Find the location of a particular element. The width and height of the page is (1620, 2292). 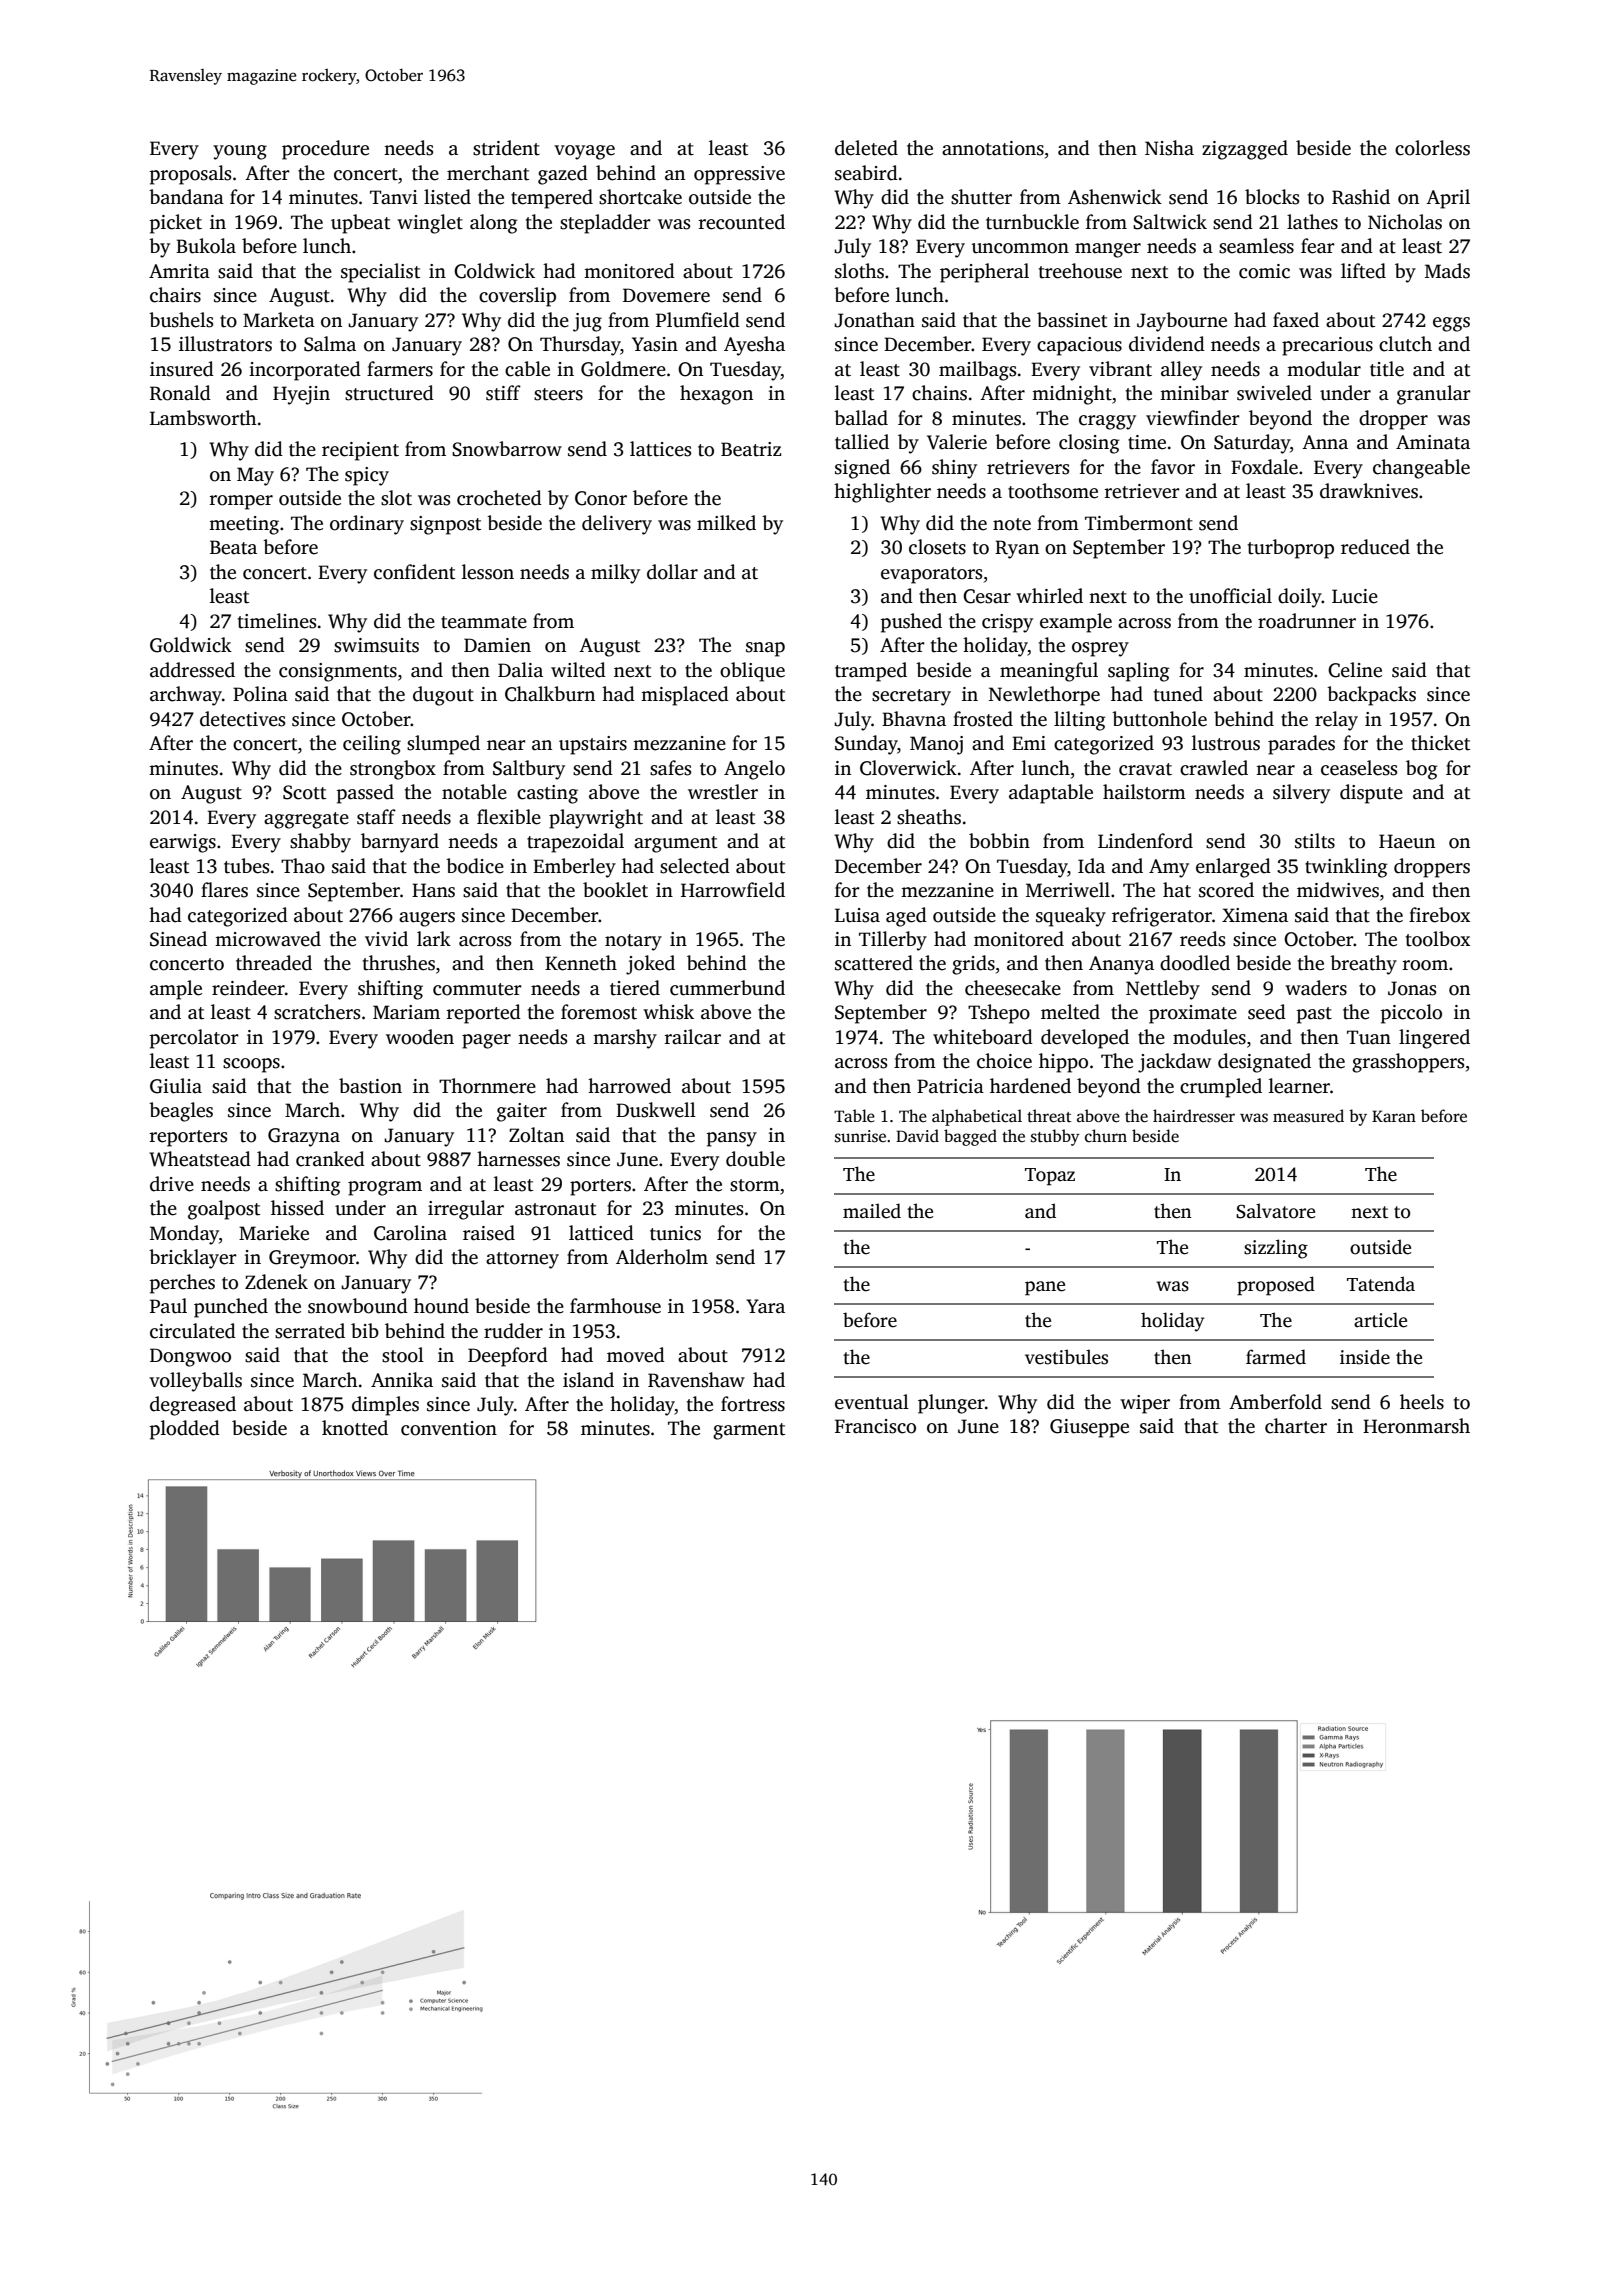

young is located at coordinates (240, 152).
